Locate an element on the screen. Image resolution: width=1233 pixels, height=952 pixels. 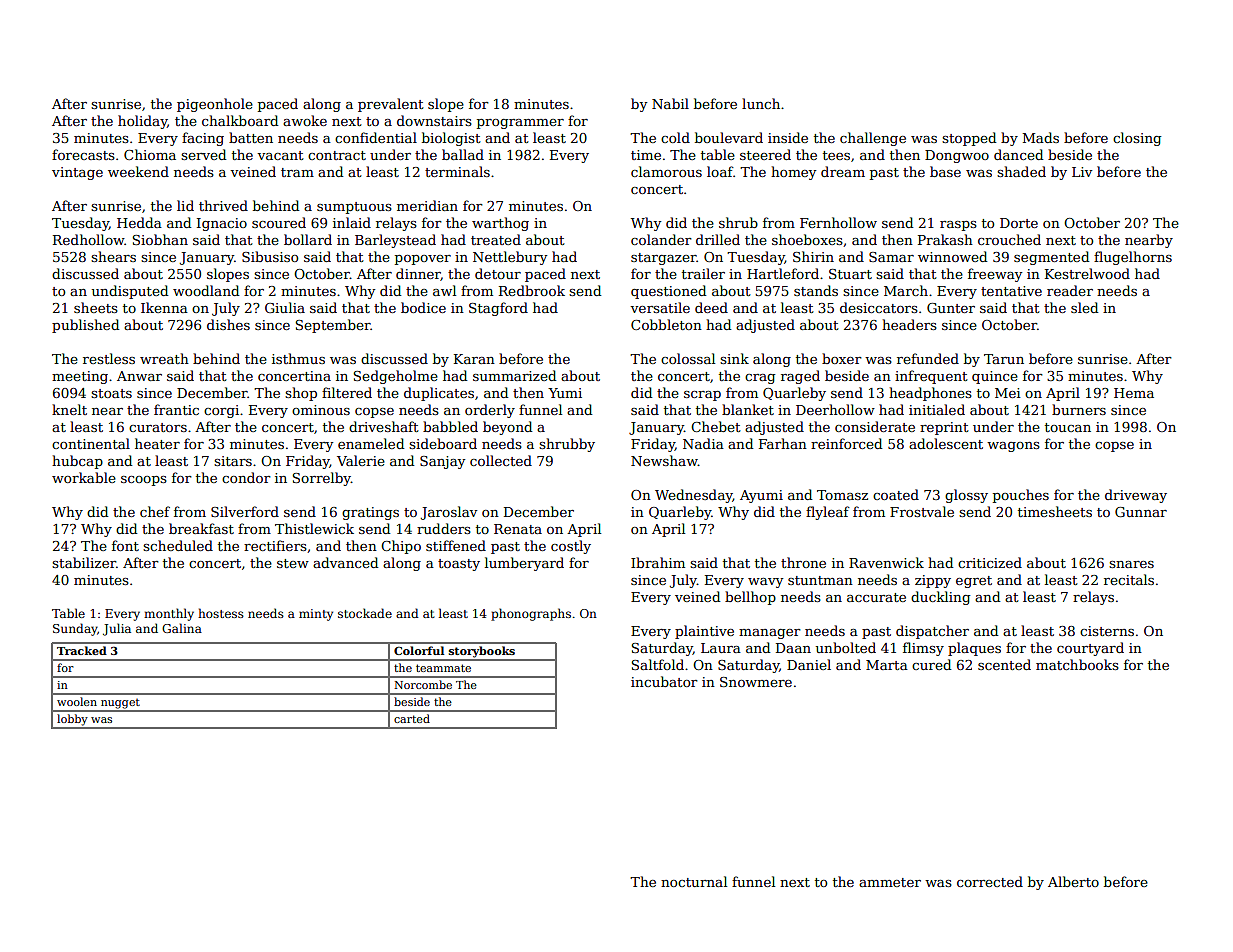
headers is located at coordinates (909, 324).
